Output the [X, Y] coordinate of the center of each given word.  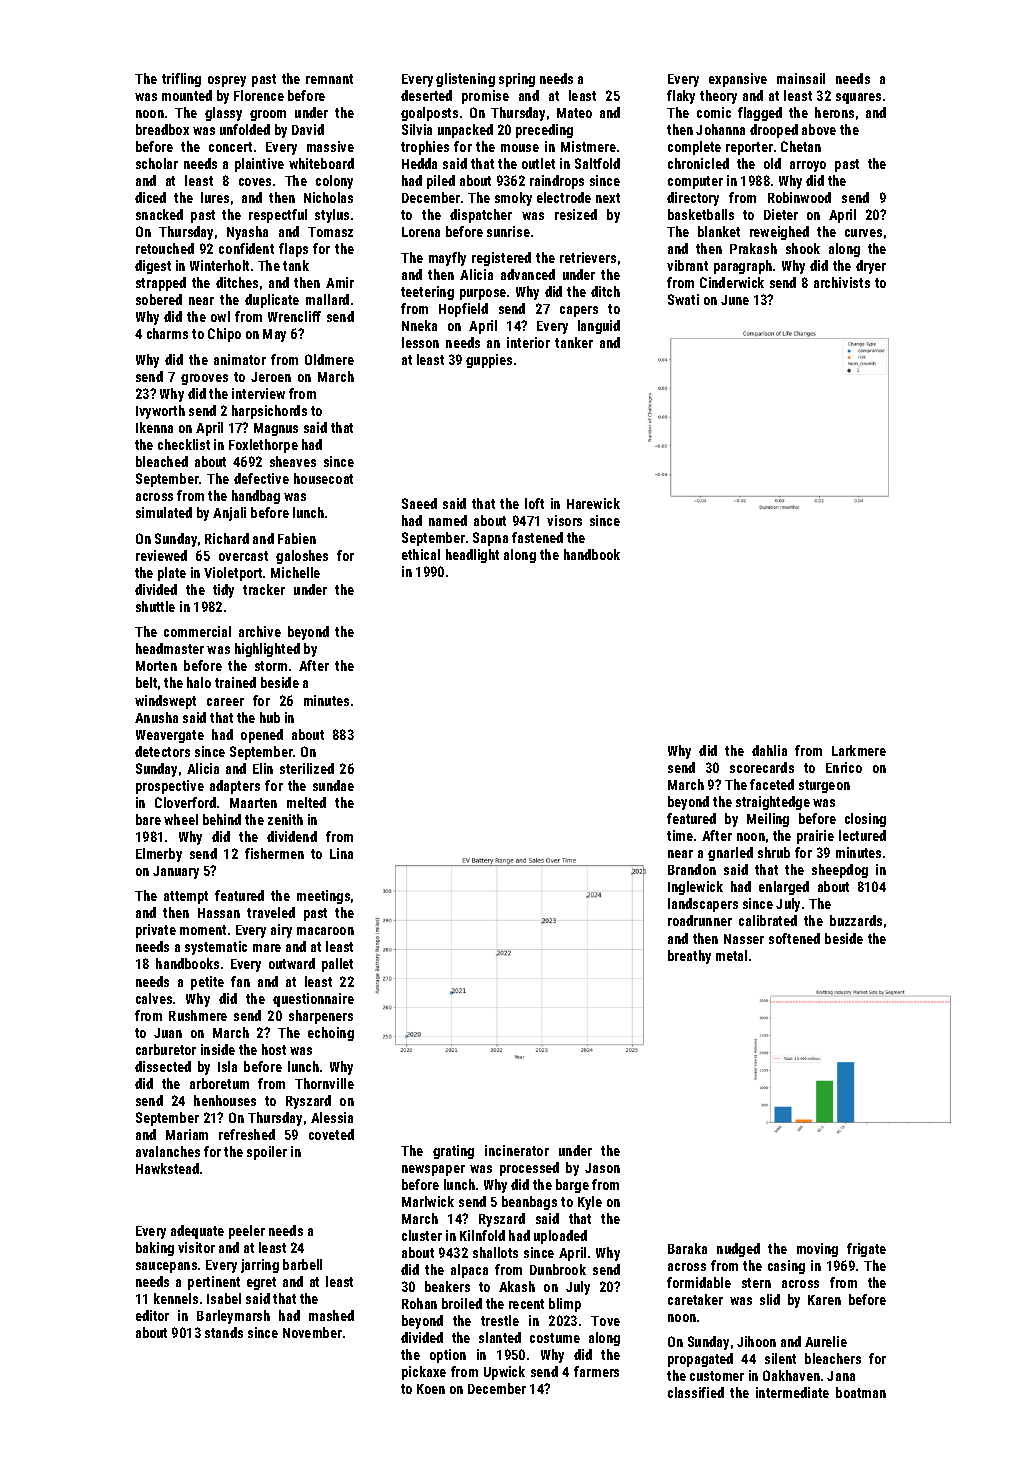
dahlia [769, 750]
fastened [537, 537]
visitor [196, 1247]
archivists [842, 282]
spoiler [267, 1153]
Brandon [692, 869]
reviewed [161, 555]
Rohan [419, 1303]
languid [599, 327]
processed [529, 1169]
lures [215, 197]
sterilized [307, 768]
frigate [866, 1250]
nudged [738, 1250]
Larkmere [859, 750]
